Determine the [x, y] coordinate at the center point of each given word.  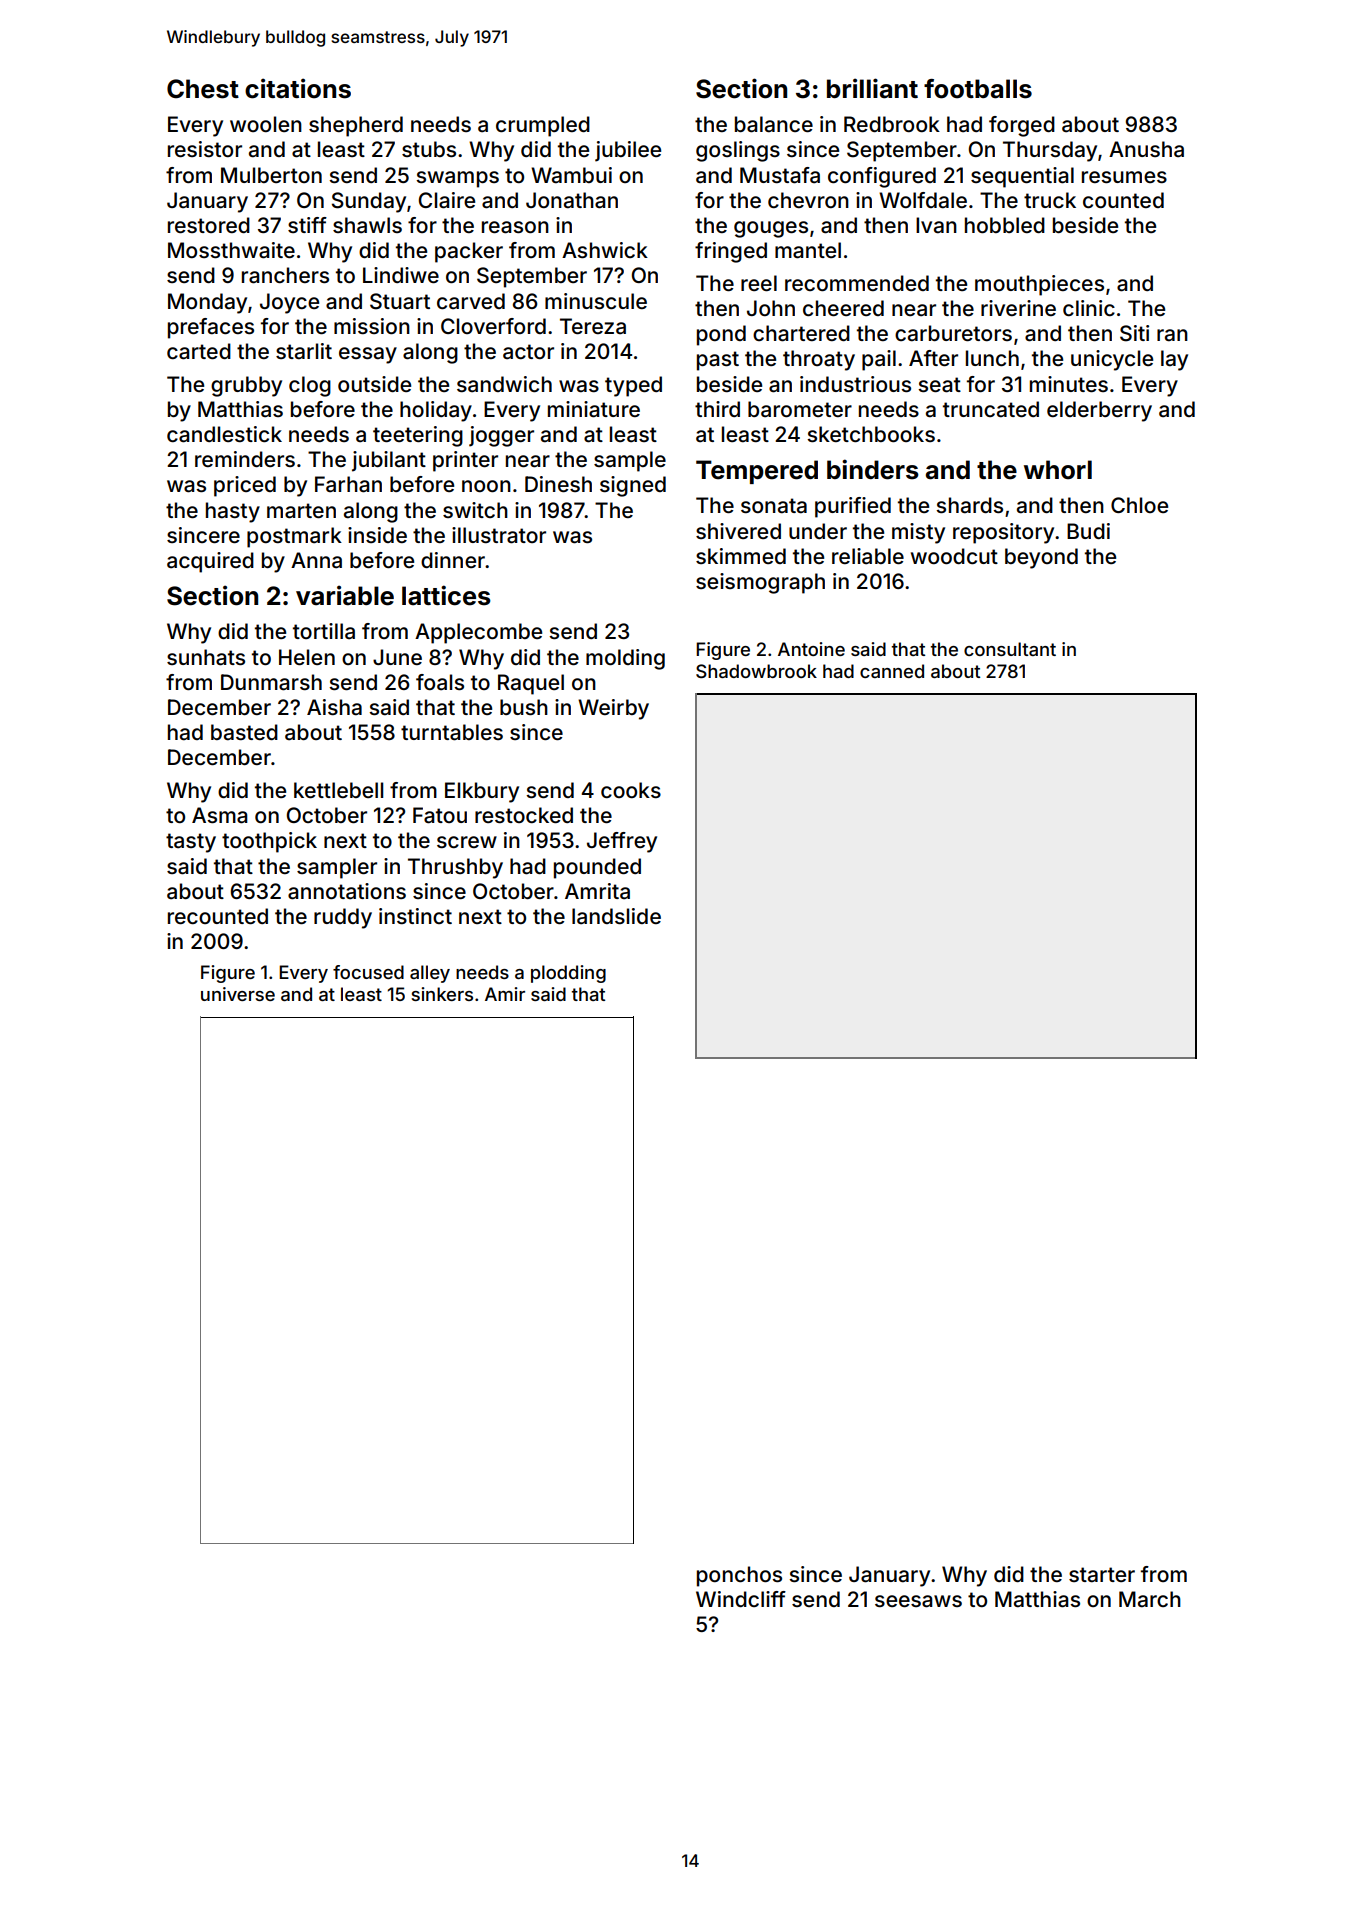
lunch [992, 358]
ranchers [285, 275]
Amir [505, 994]
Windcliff [741, 1599]
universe [238, 994]
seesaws [918, 1601]
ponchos [739, 1576]
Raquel [531, 684]
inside [377, 535]
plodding [568, 974]
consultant [1010, 649]
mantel [808, 250]
